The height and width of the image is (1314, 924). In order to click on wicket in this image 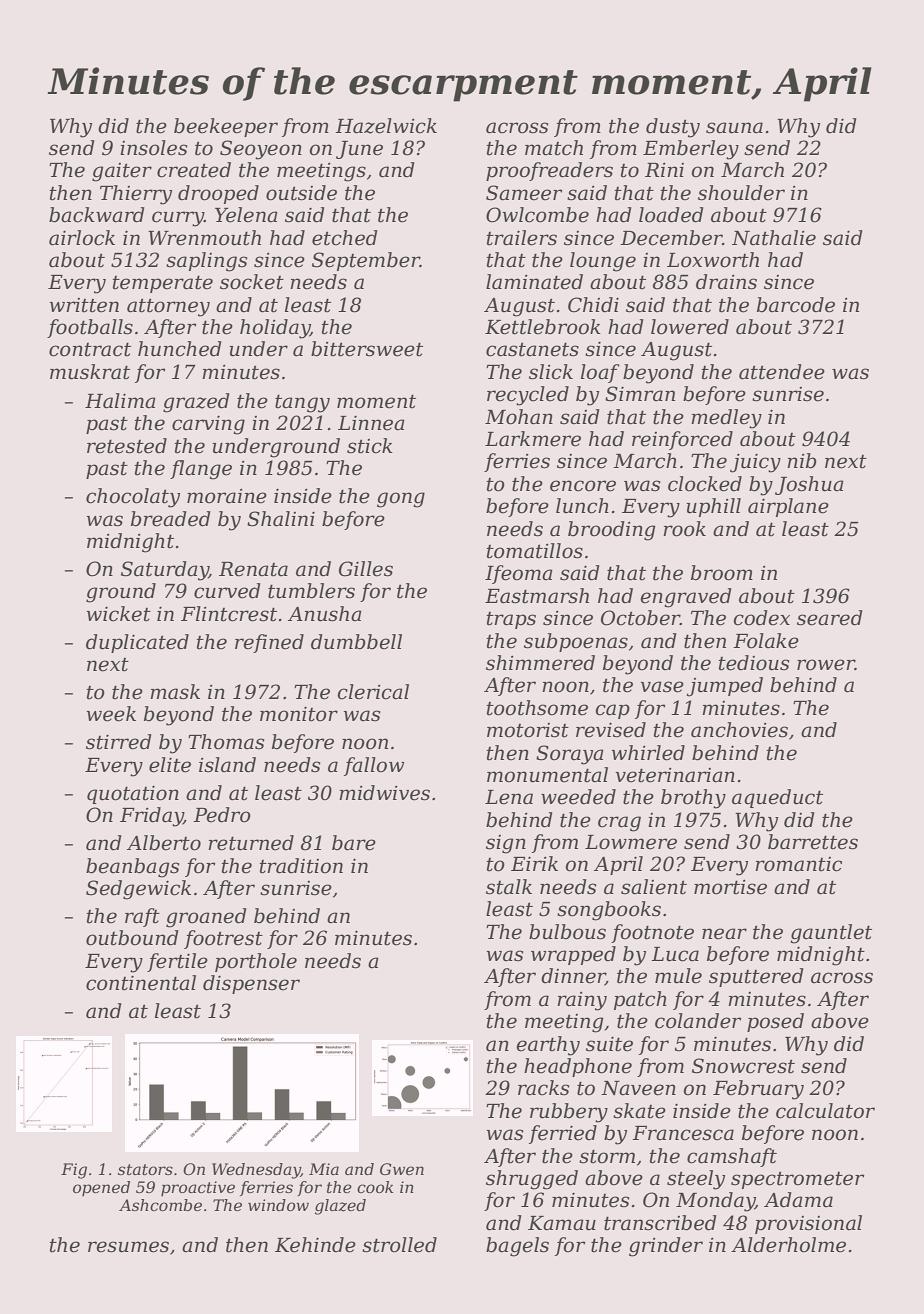, I will do `click(119, 614)`.
